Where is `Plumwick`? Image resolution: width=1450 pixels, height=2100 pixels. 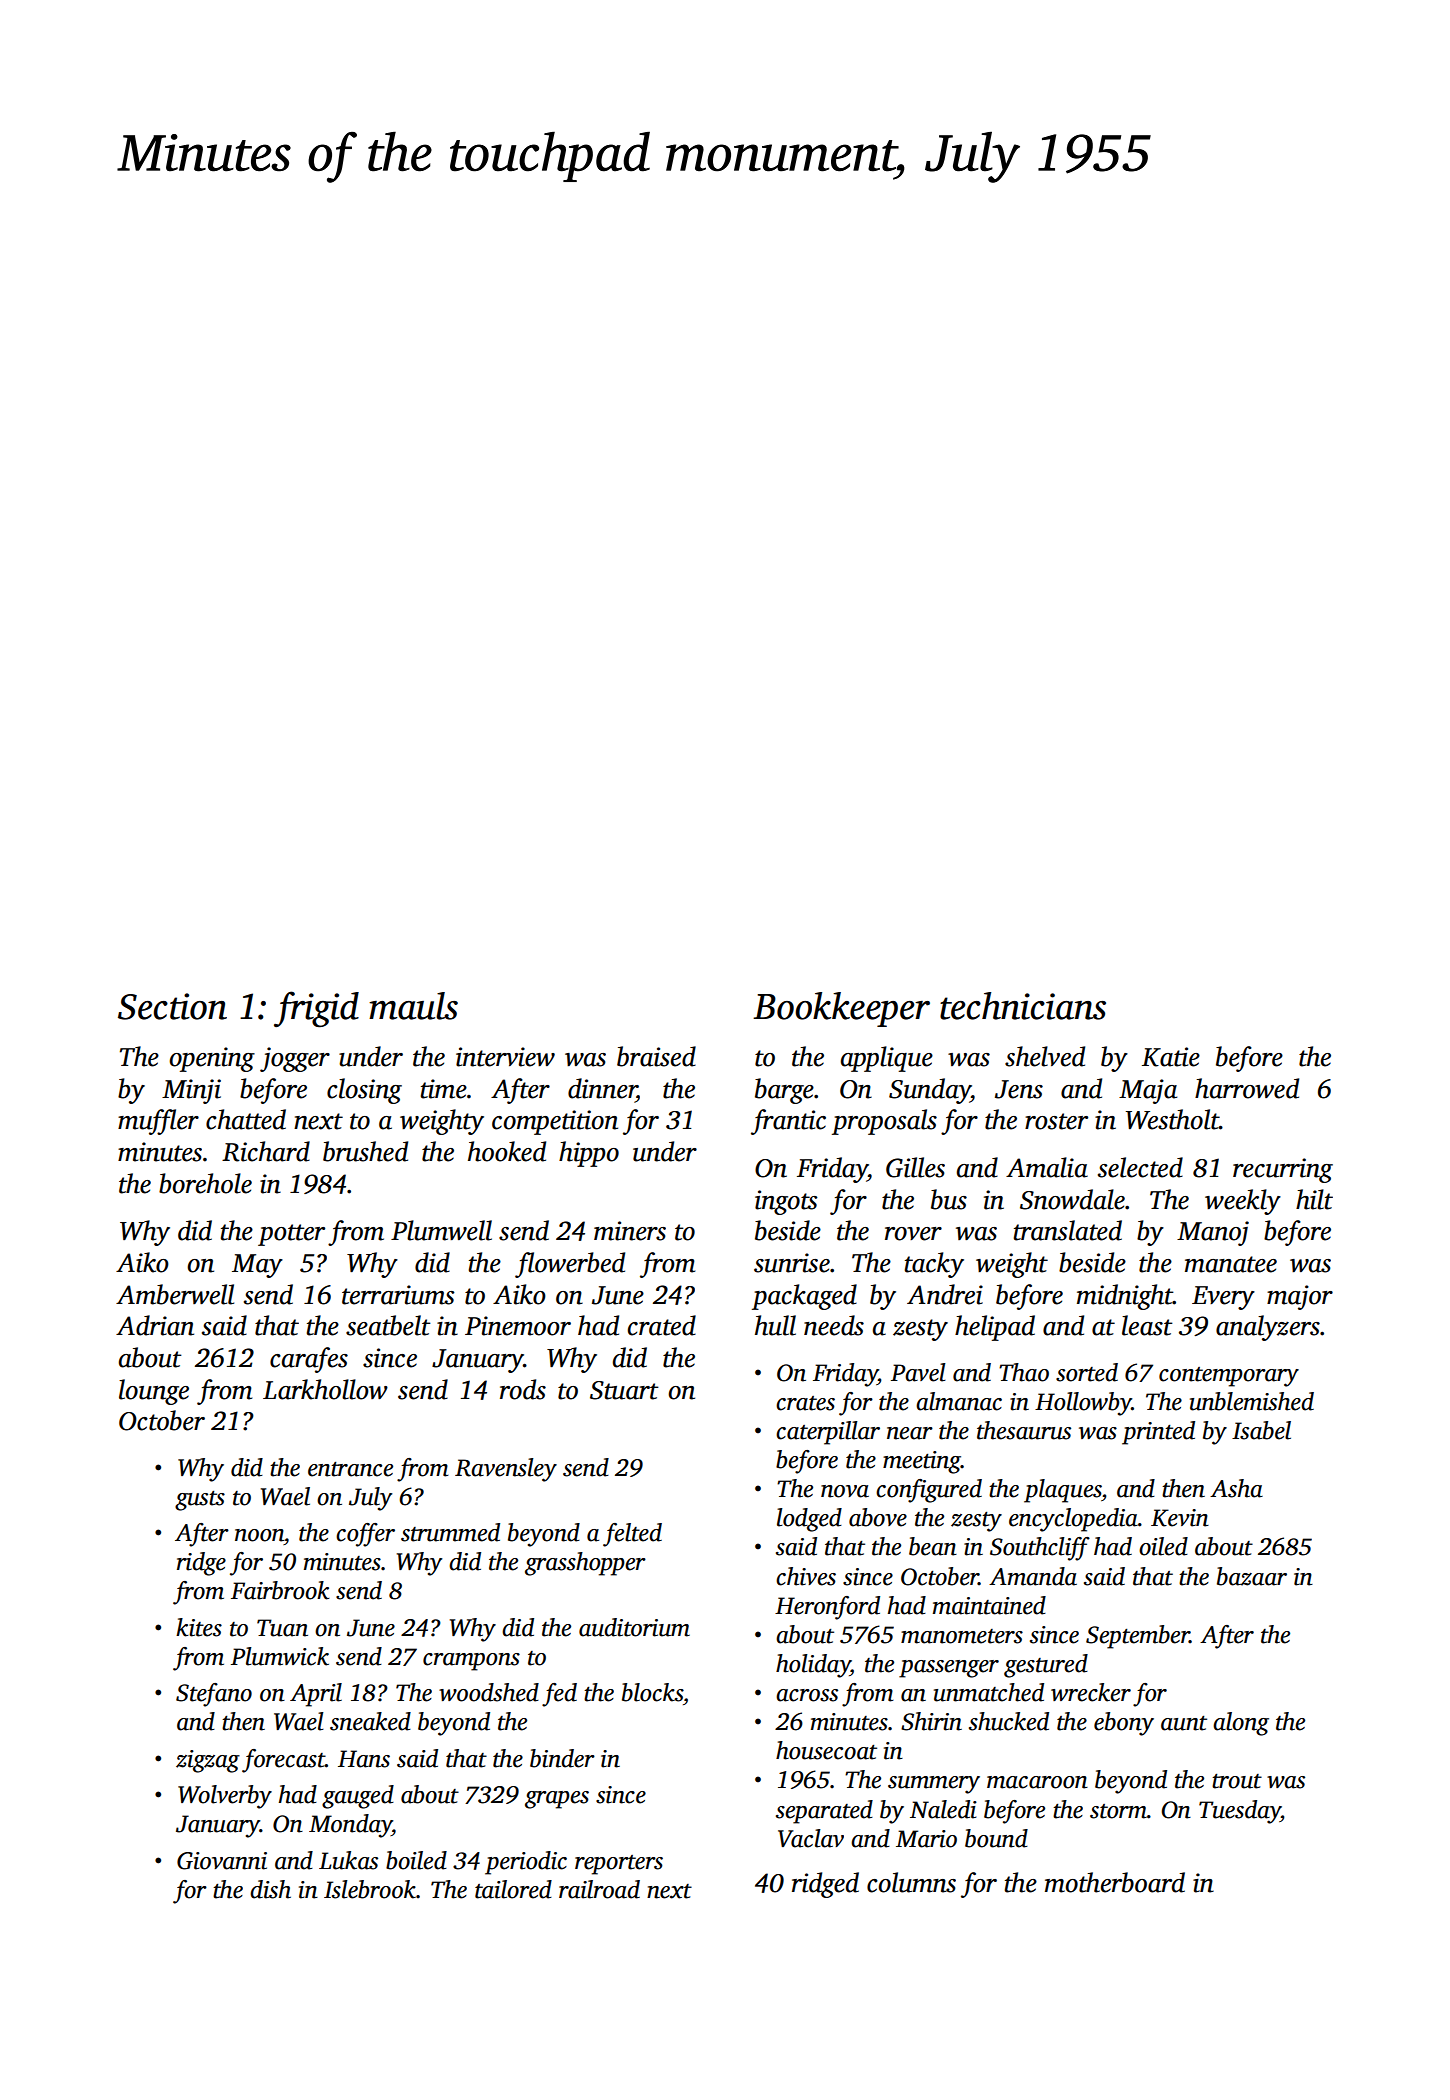 Plumwick is located at coordinates (280, 1656).
